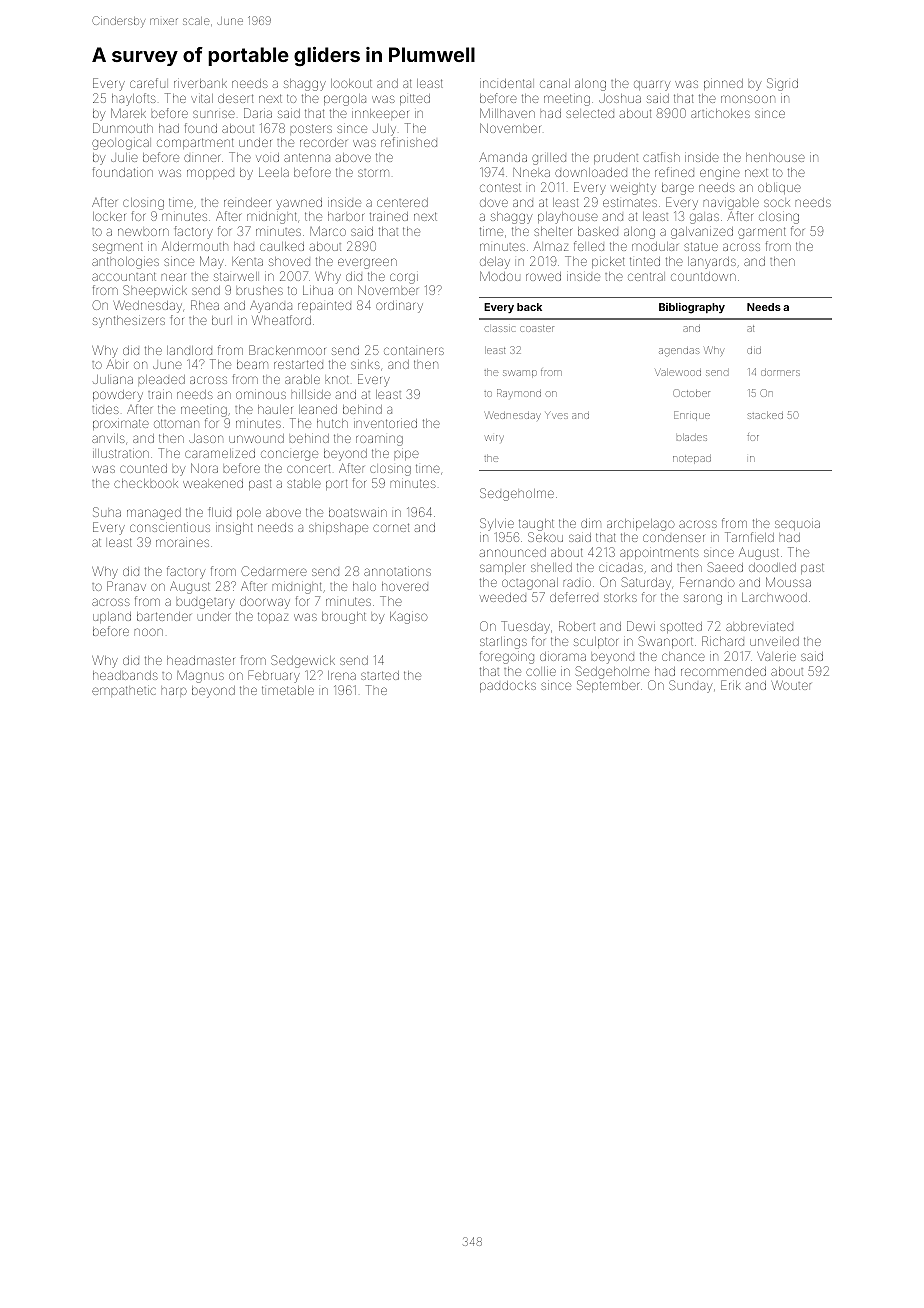 The height and width of the screenshot is (1308, 924). Describe the element at coordinates (703, 599) in the screenshot. I see `sarong` at that location.
